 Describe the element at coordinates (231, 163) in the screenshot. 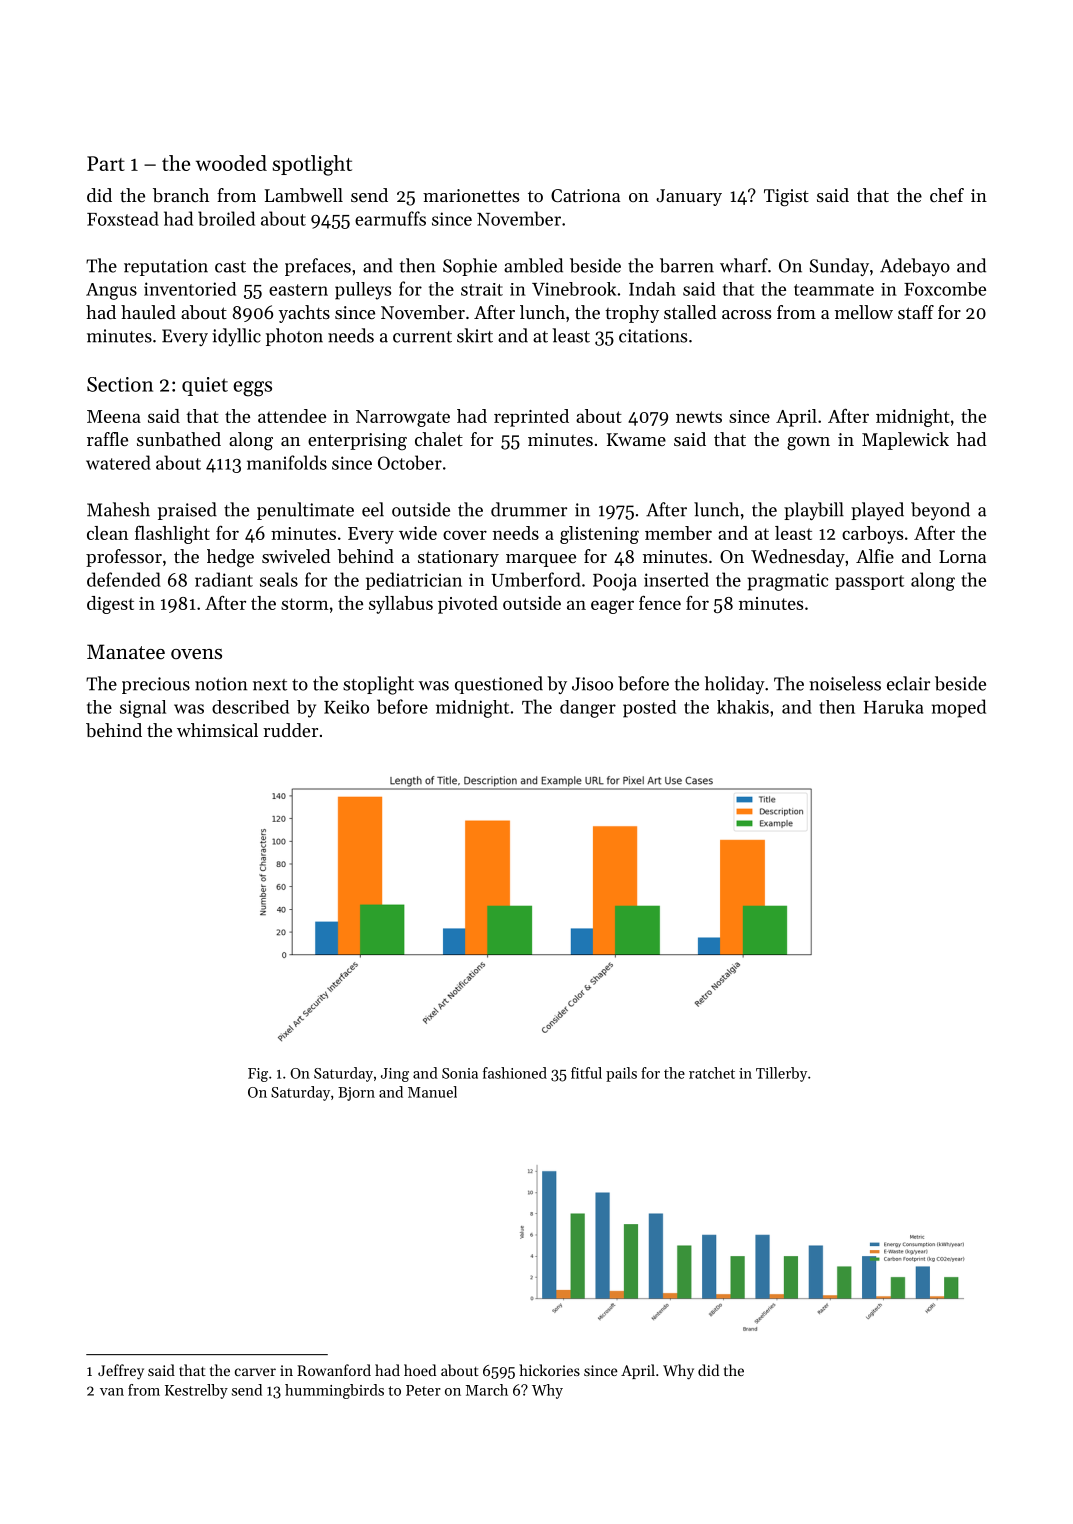

I see `wooded` at that location.
